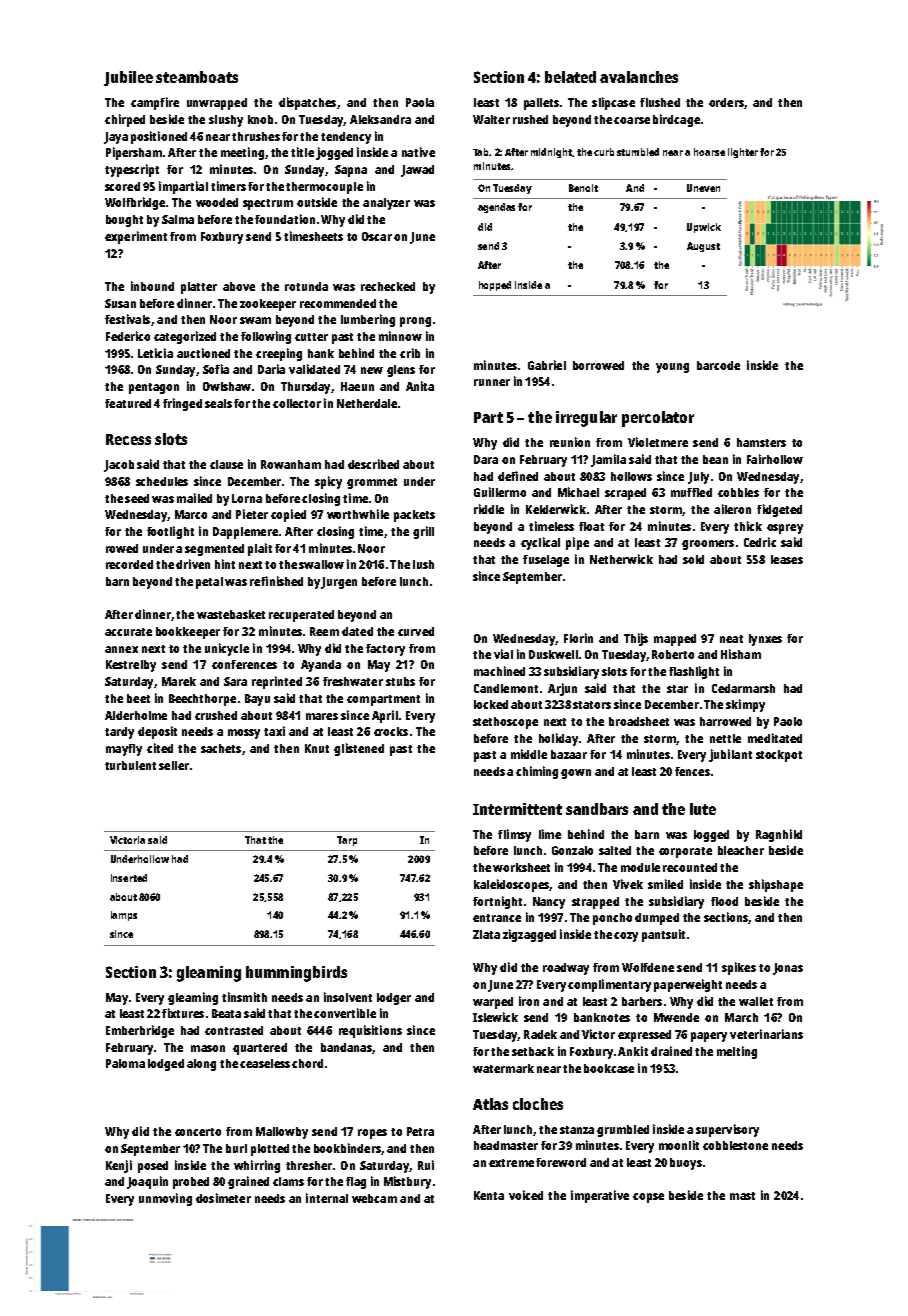  Describe the element at coordinates (658, 442) in the image. I see `Violetmere` at that location.
